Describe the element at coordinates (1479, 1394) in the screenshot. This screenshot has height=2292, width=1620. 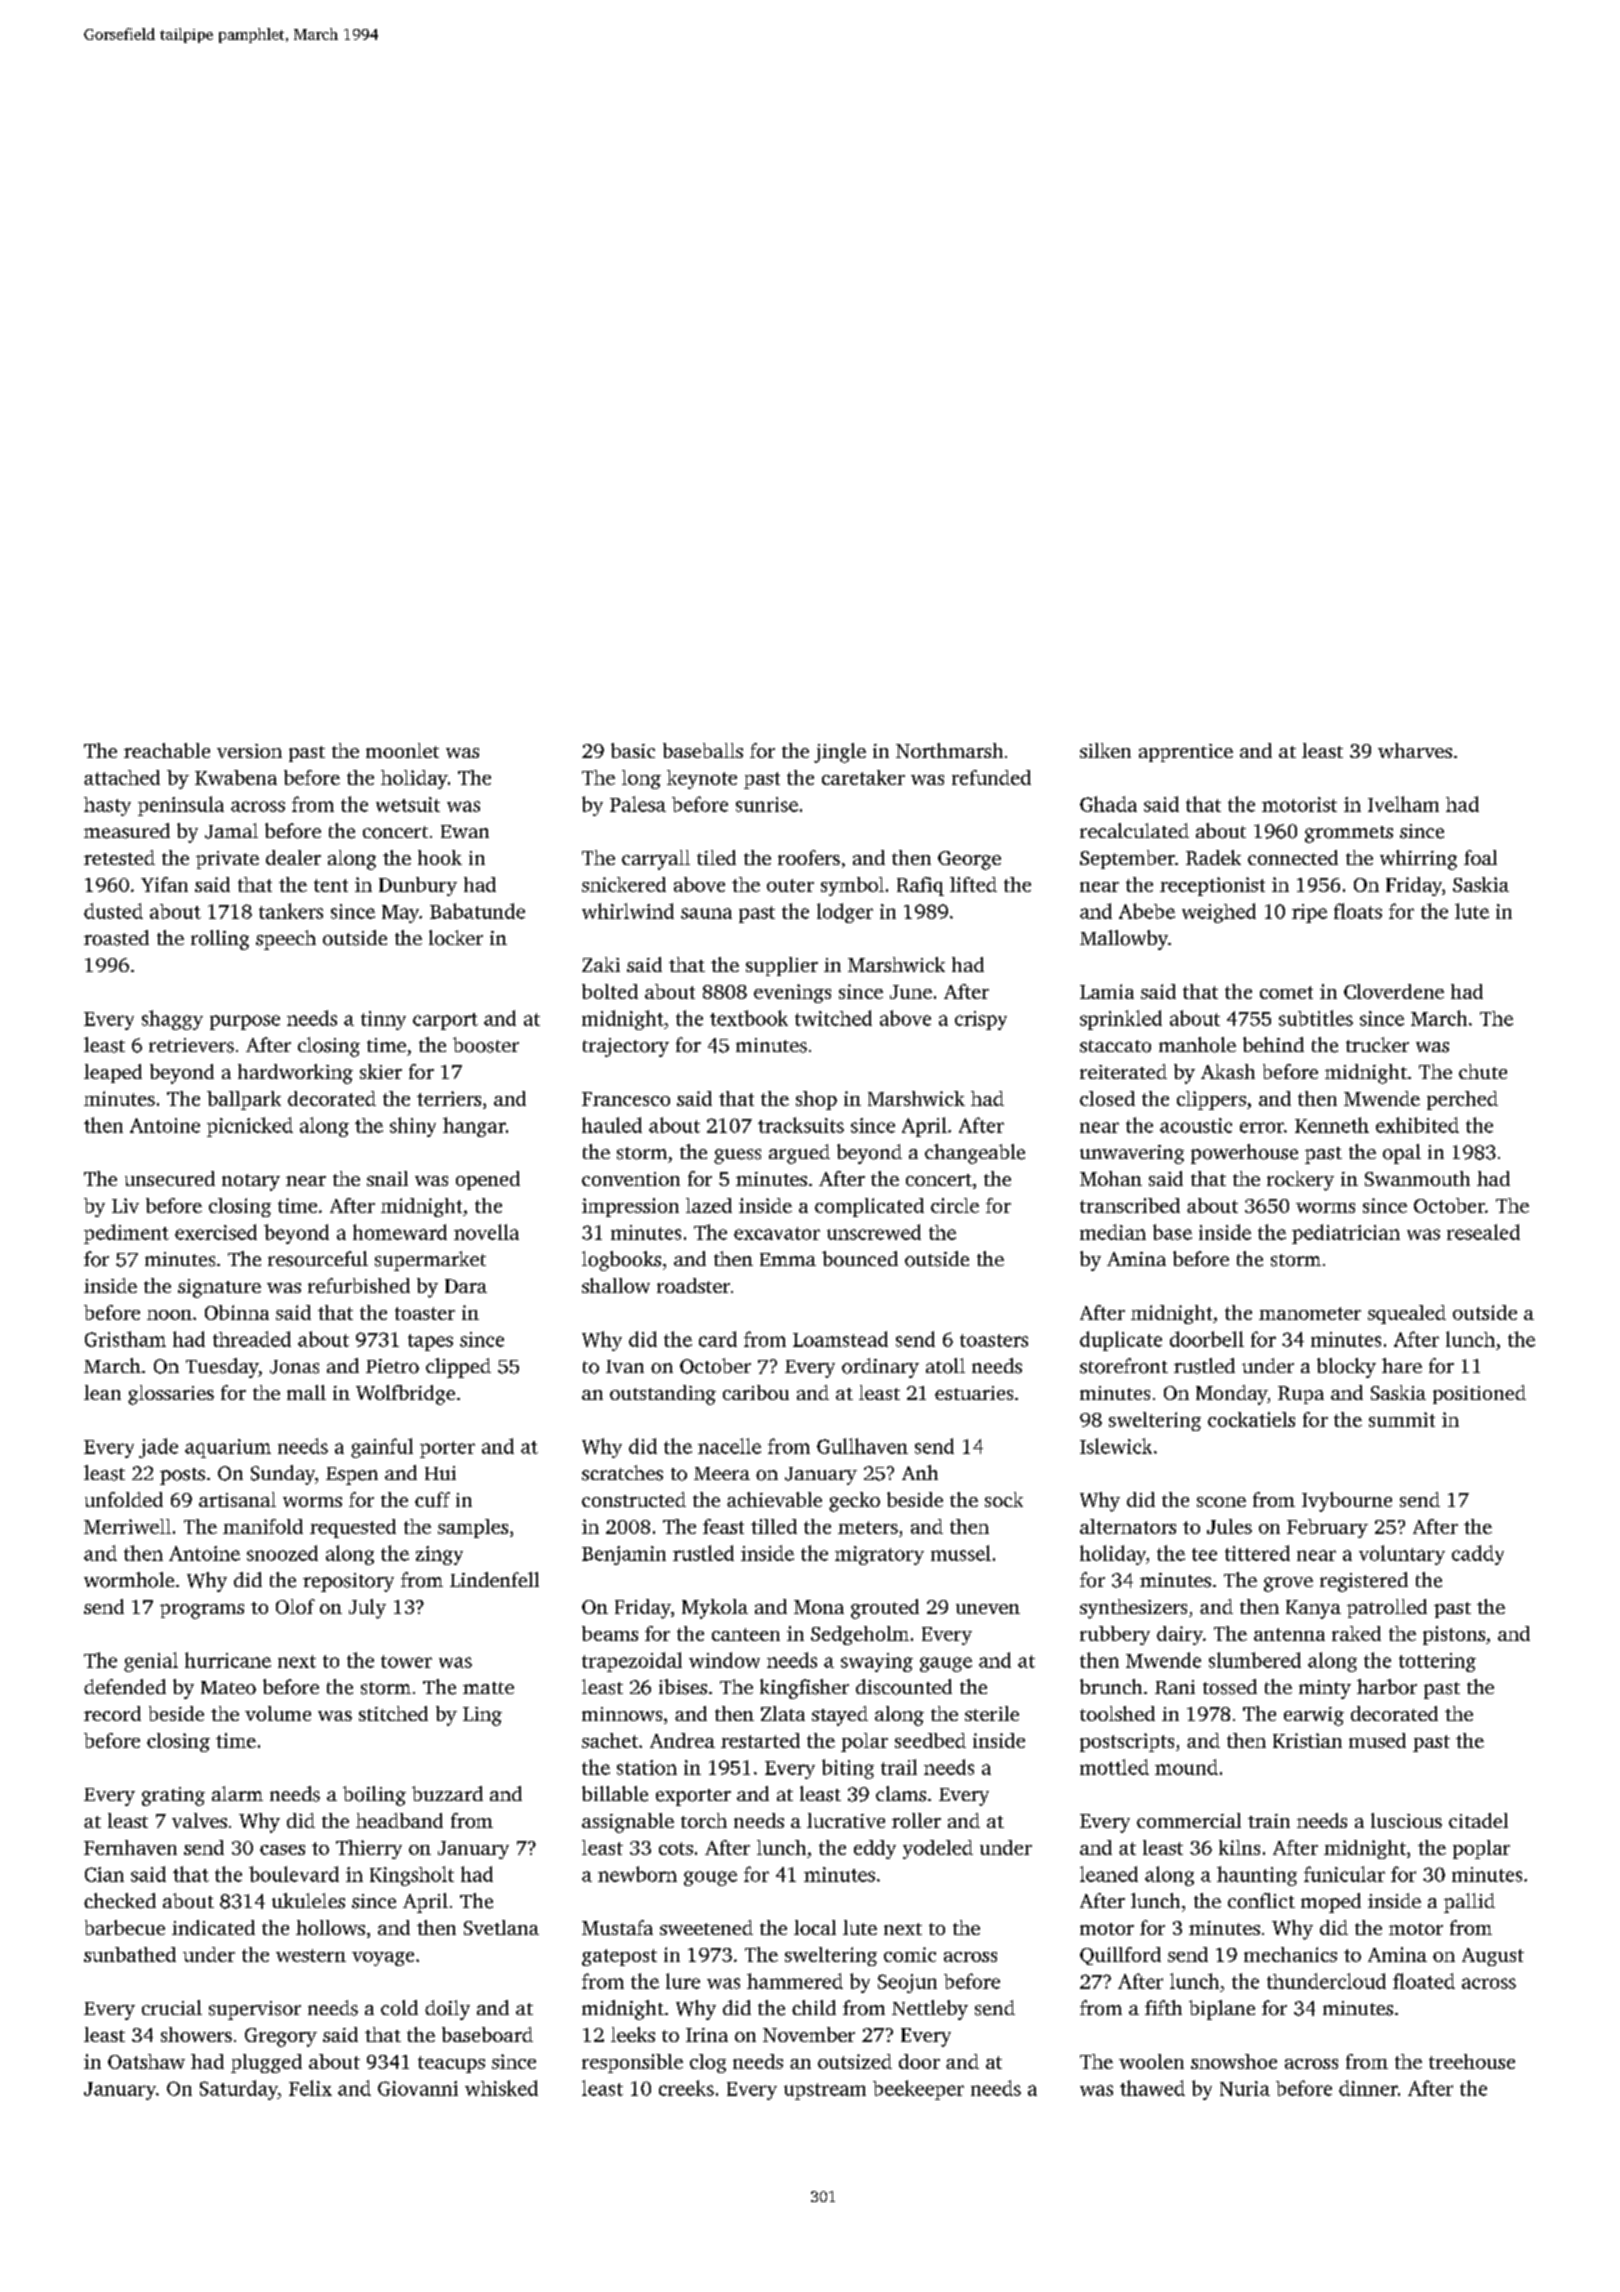
I see `positioned` at that location.
